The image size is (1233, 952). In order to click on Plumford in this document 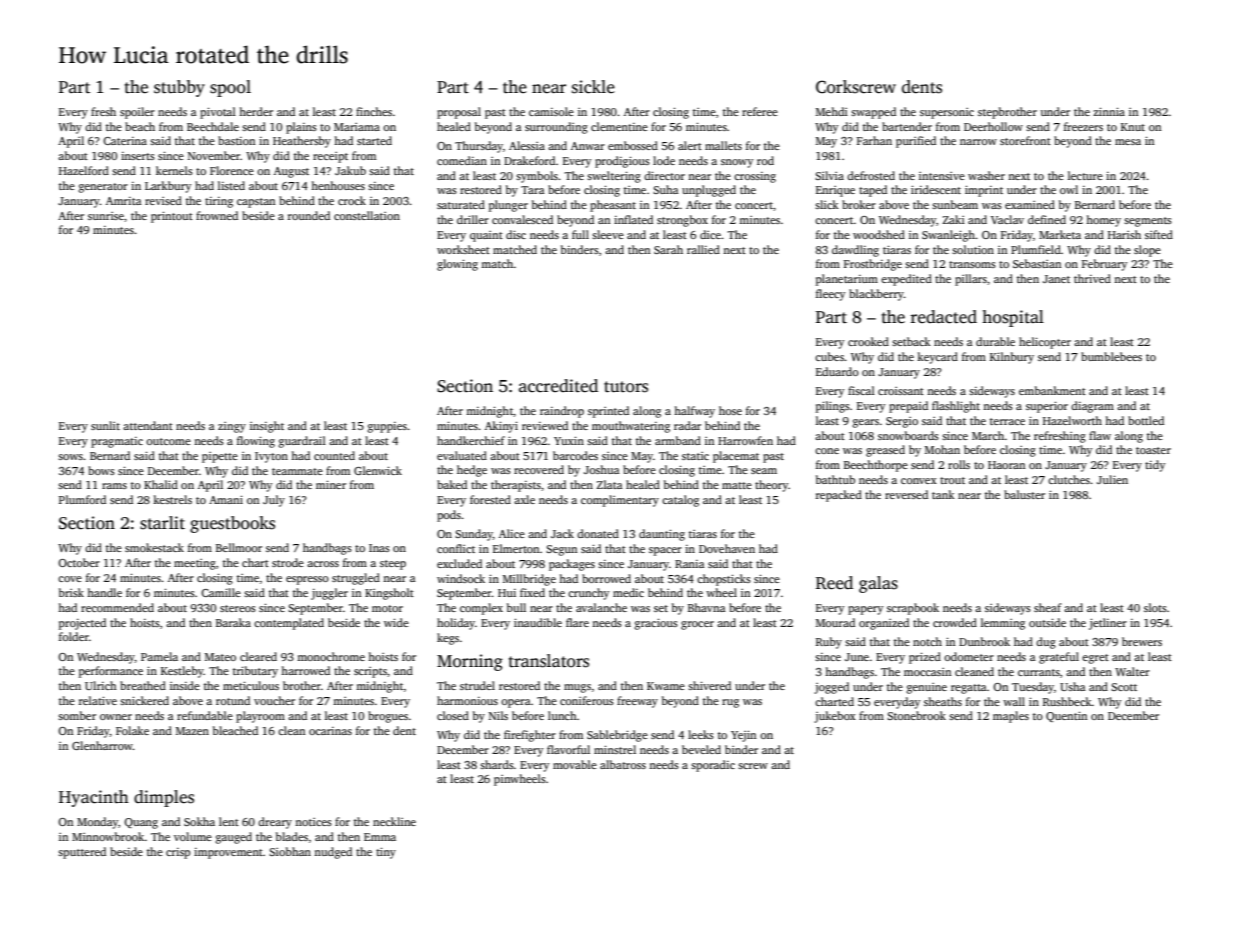, I will do `click(82, 499)`.
